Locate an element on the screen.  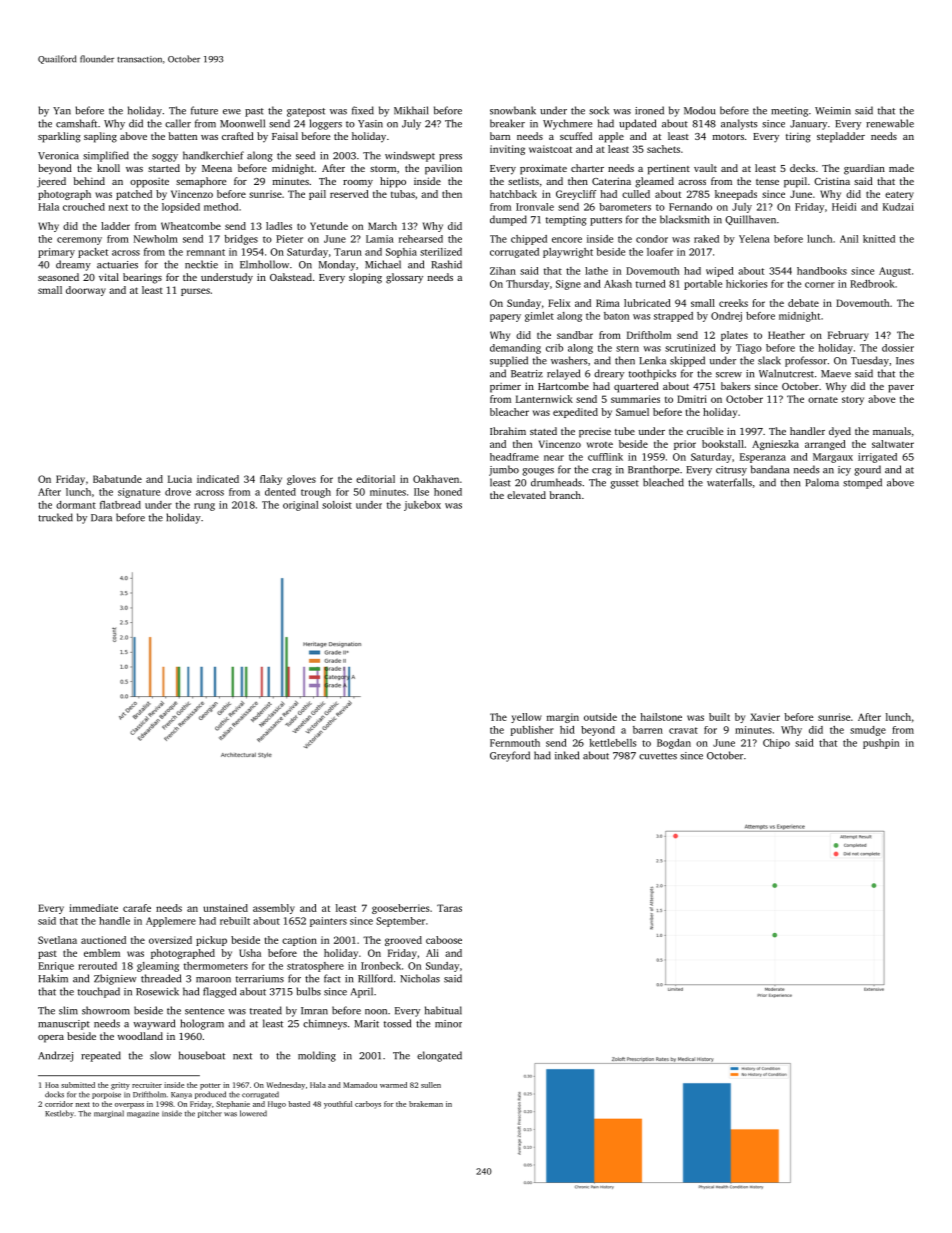
Taras is located at coordinates (449, 908).
